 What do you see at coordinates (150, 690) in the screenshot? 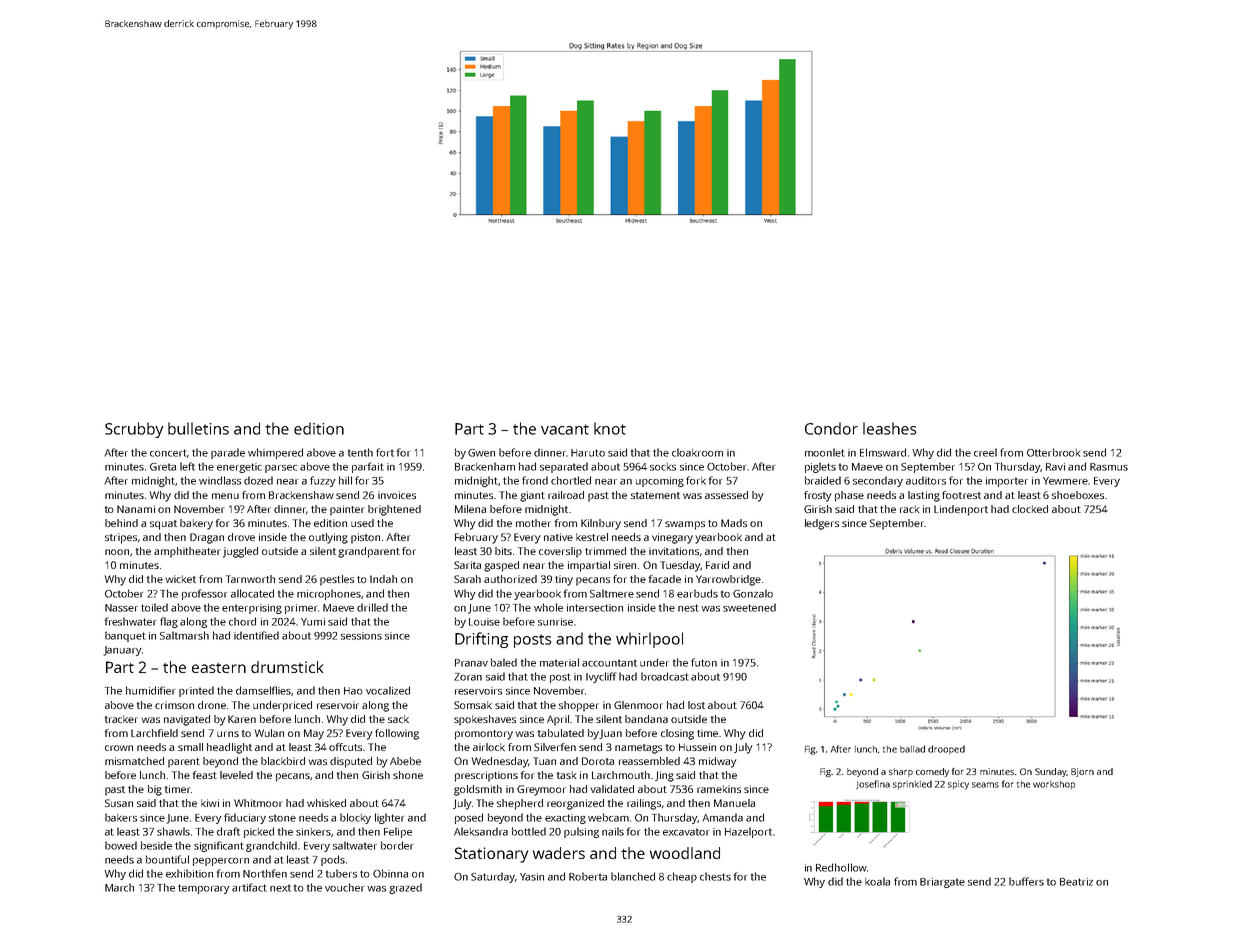
I see `humidifier` at bounding box center [150, 690].
